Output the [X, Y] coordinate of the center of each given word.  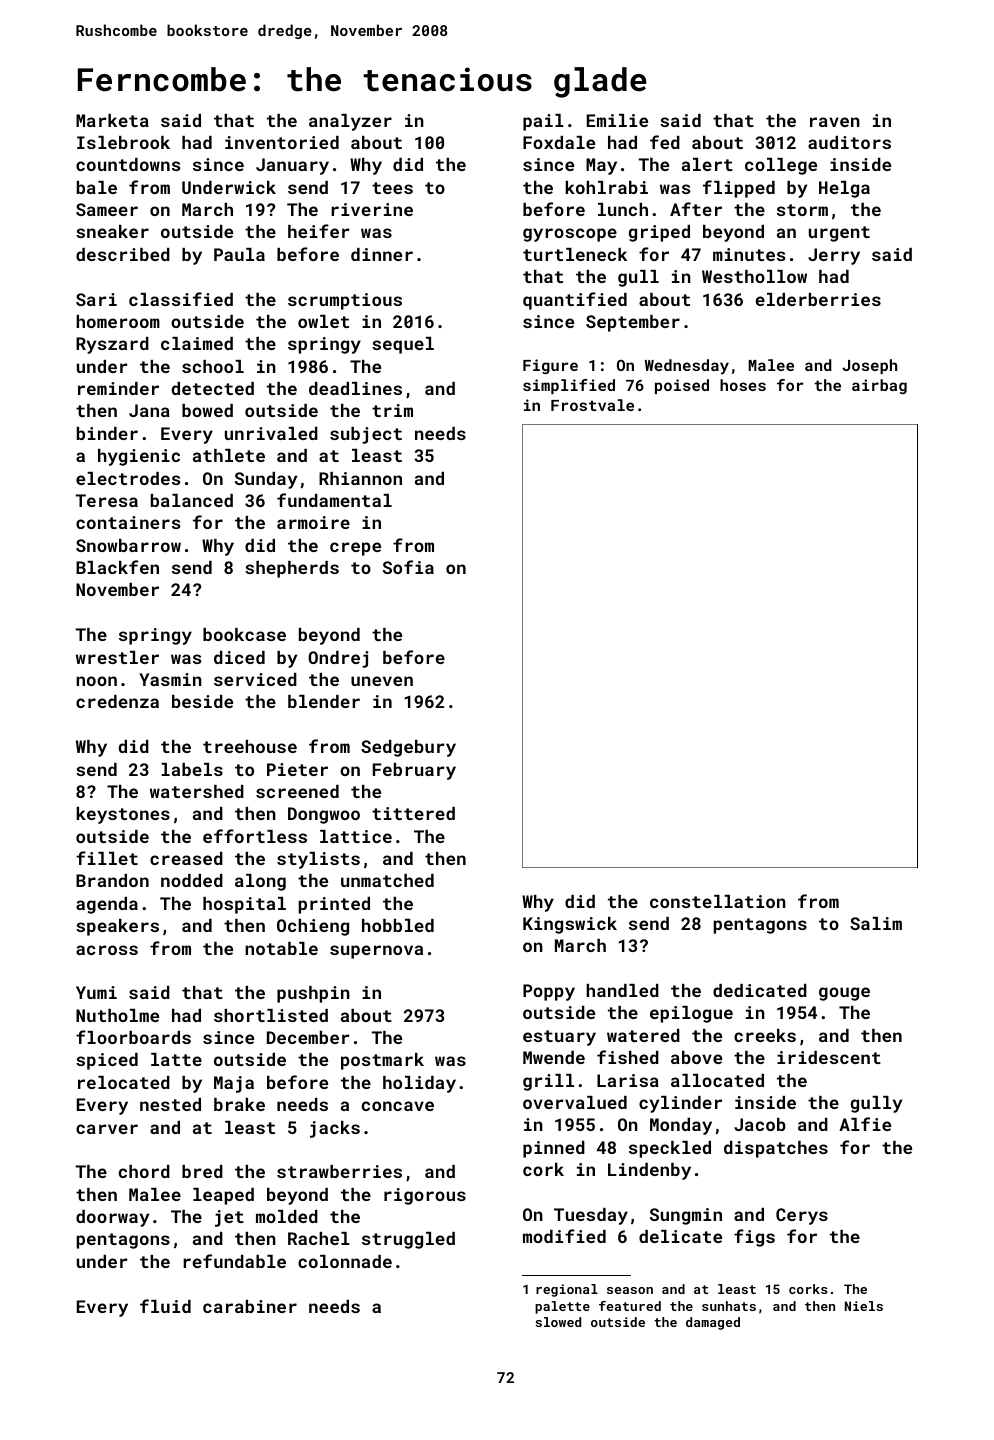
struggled [408, 1240]
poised [682, 386]
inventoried [282, 142]
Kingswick [570, 925]
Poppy [549, 992]
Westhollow [754, 276]
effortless [255, 836]
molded [287, 1216]
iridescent [829, 1057]
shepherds [292, 569]
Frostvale [592, 405]
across [107, 950]
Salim [876, 923]
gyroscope [570, 235]
